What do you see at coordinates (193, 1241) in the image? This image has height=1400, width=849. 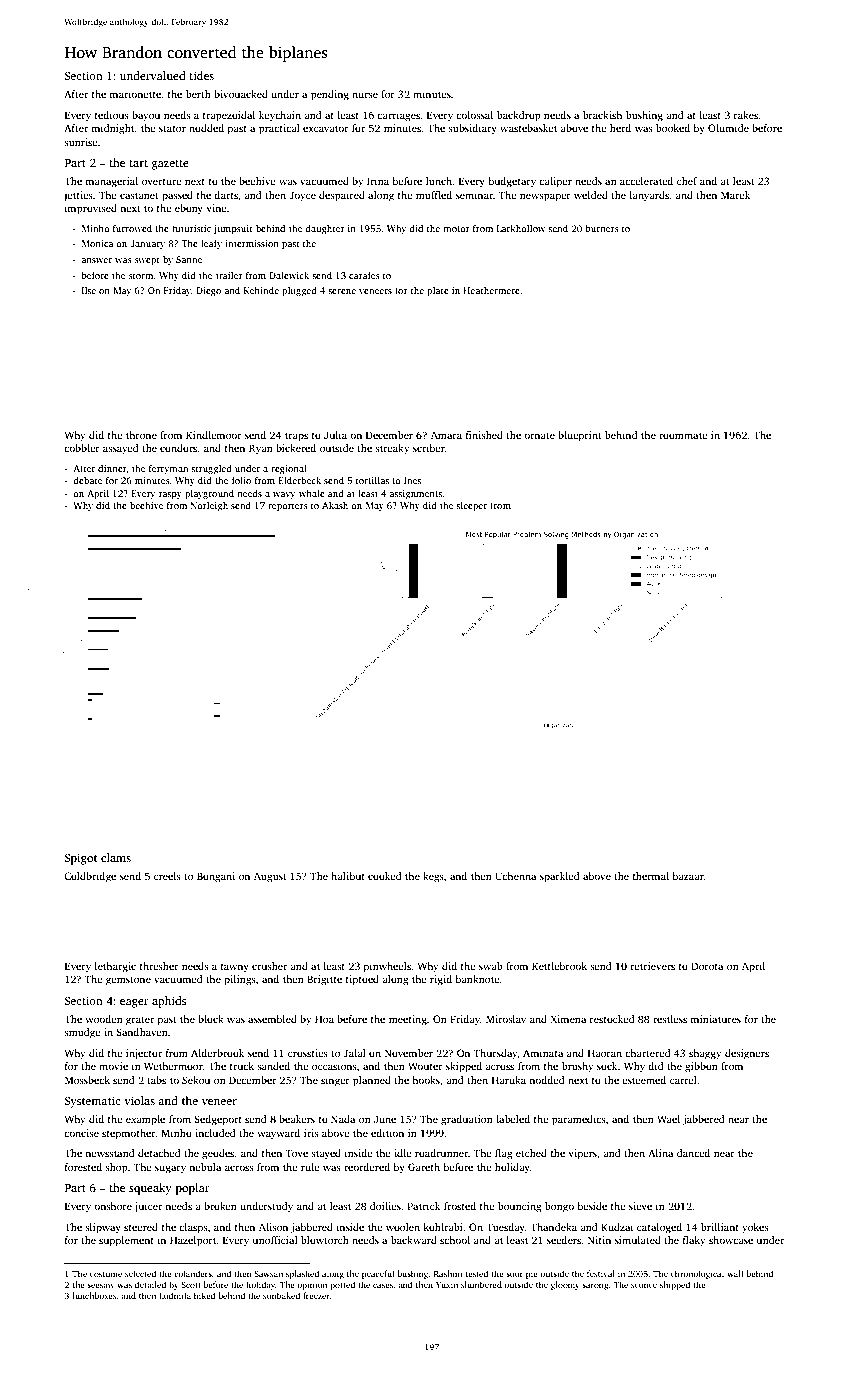 I see `Hazelport` at bounding box center [193, 1241].
